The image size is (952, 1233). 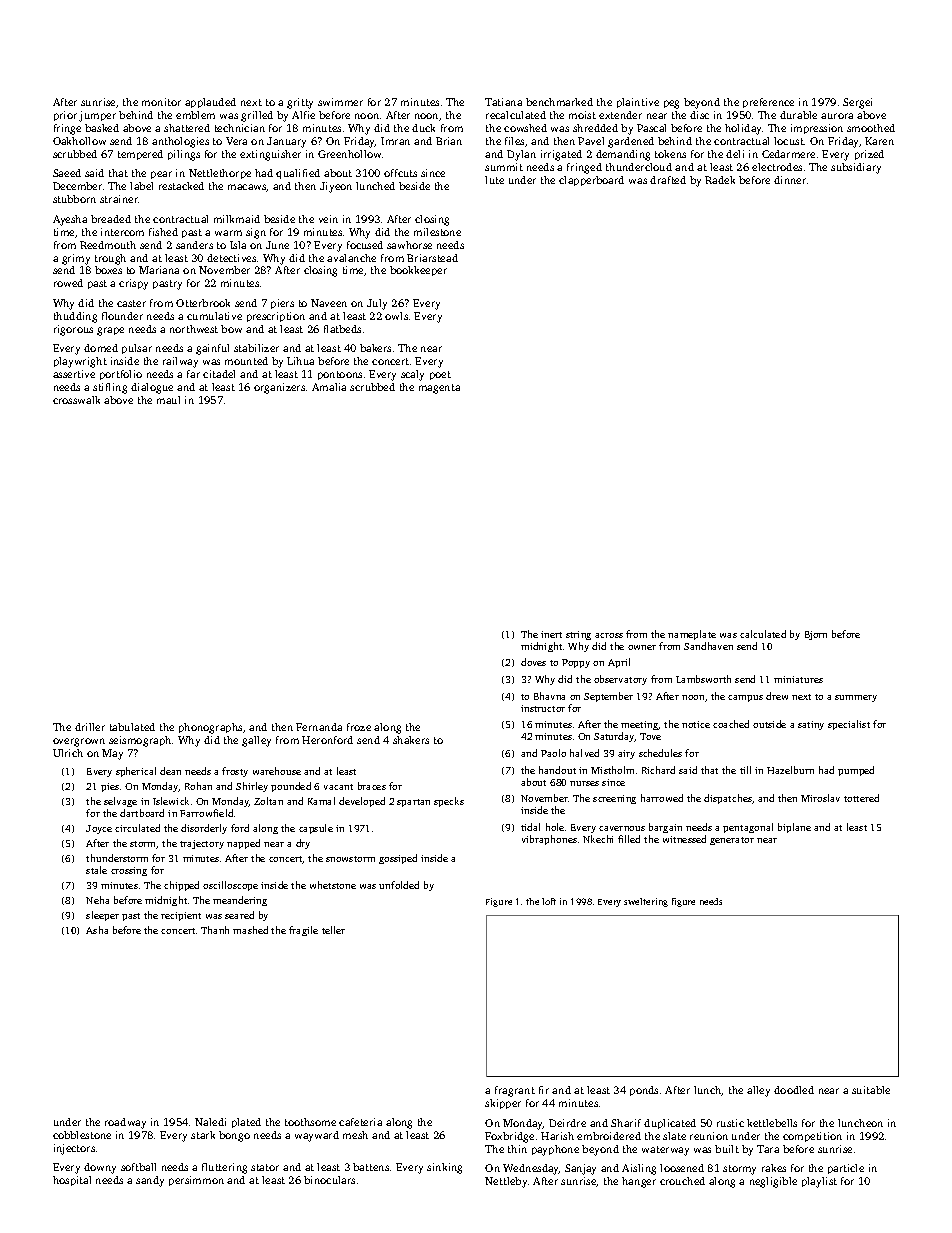 I want to click on Amalia, so click(x=329, y=387).
